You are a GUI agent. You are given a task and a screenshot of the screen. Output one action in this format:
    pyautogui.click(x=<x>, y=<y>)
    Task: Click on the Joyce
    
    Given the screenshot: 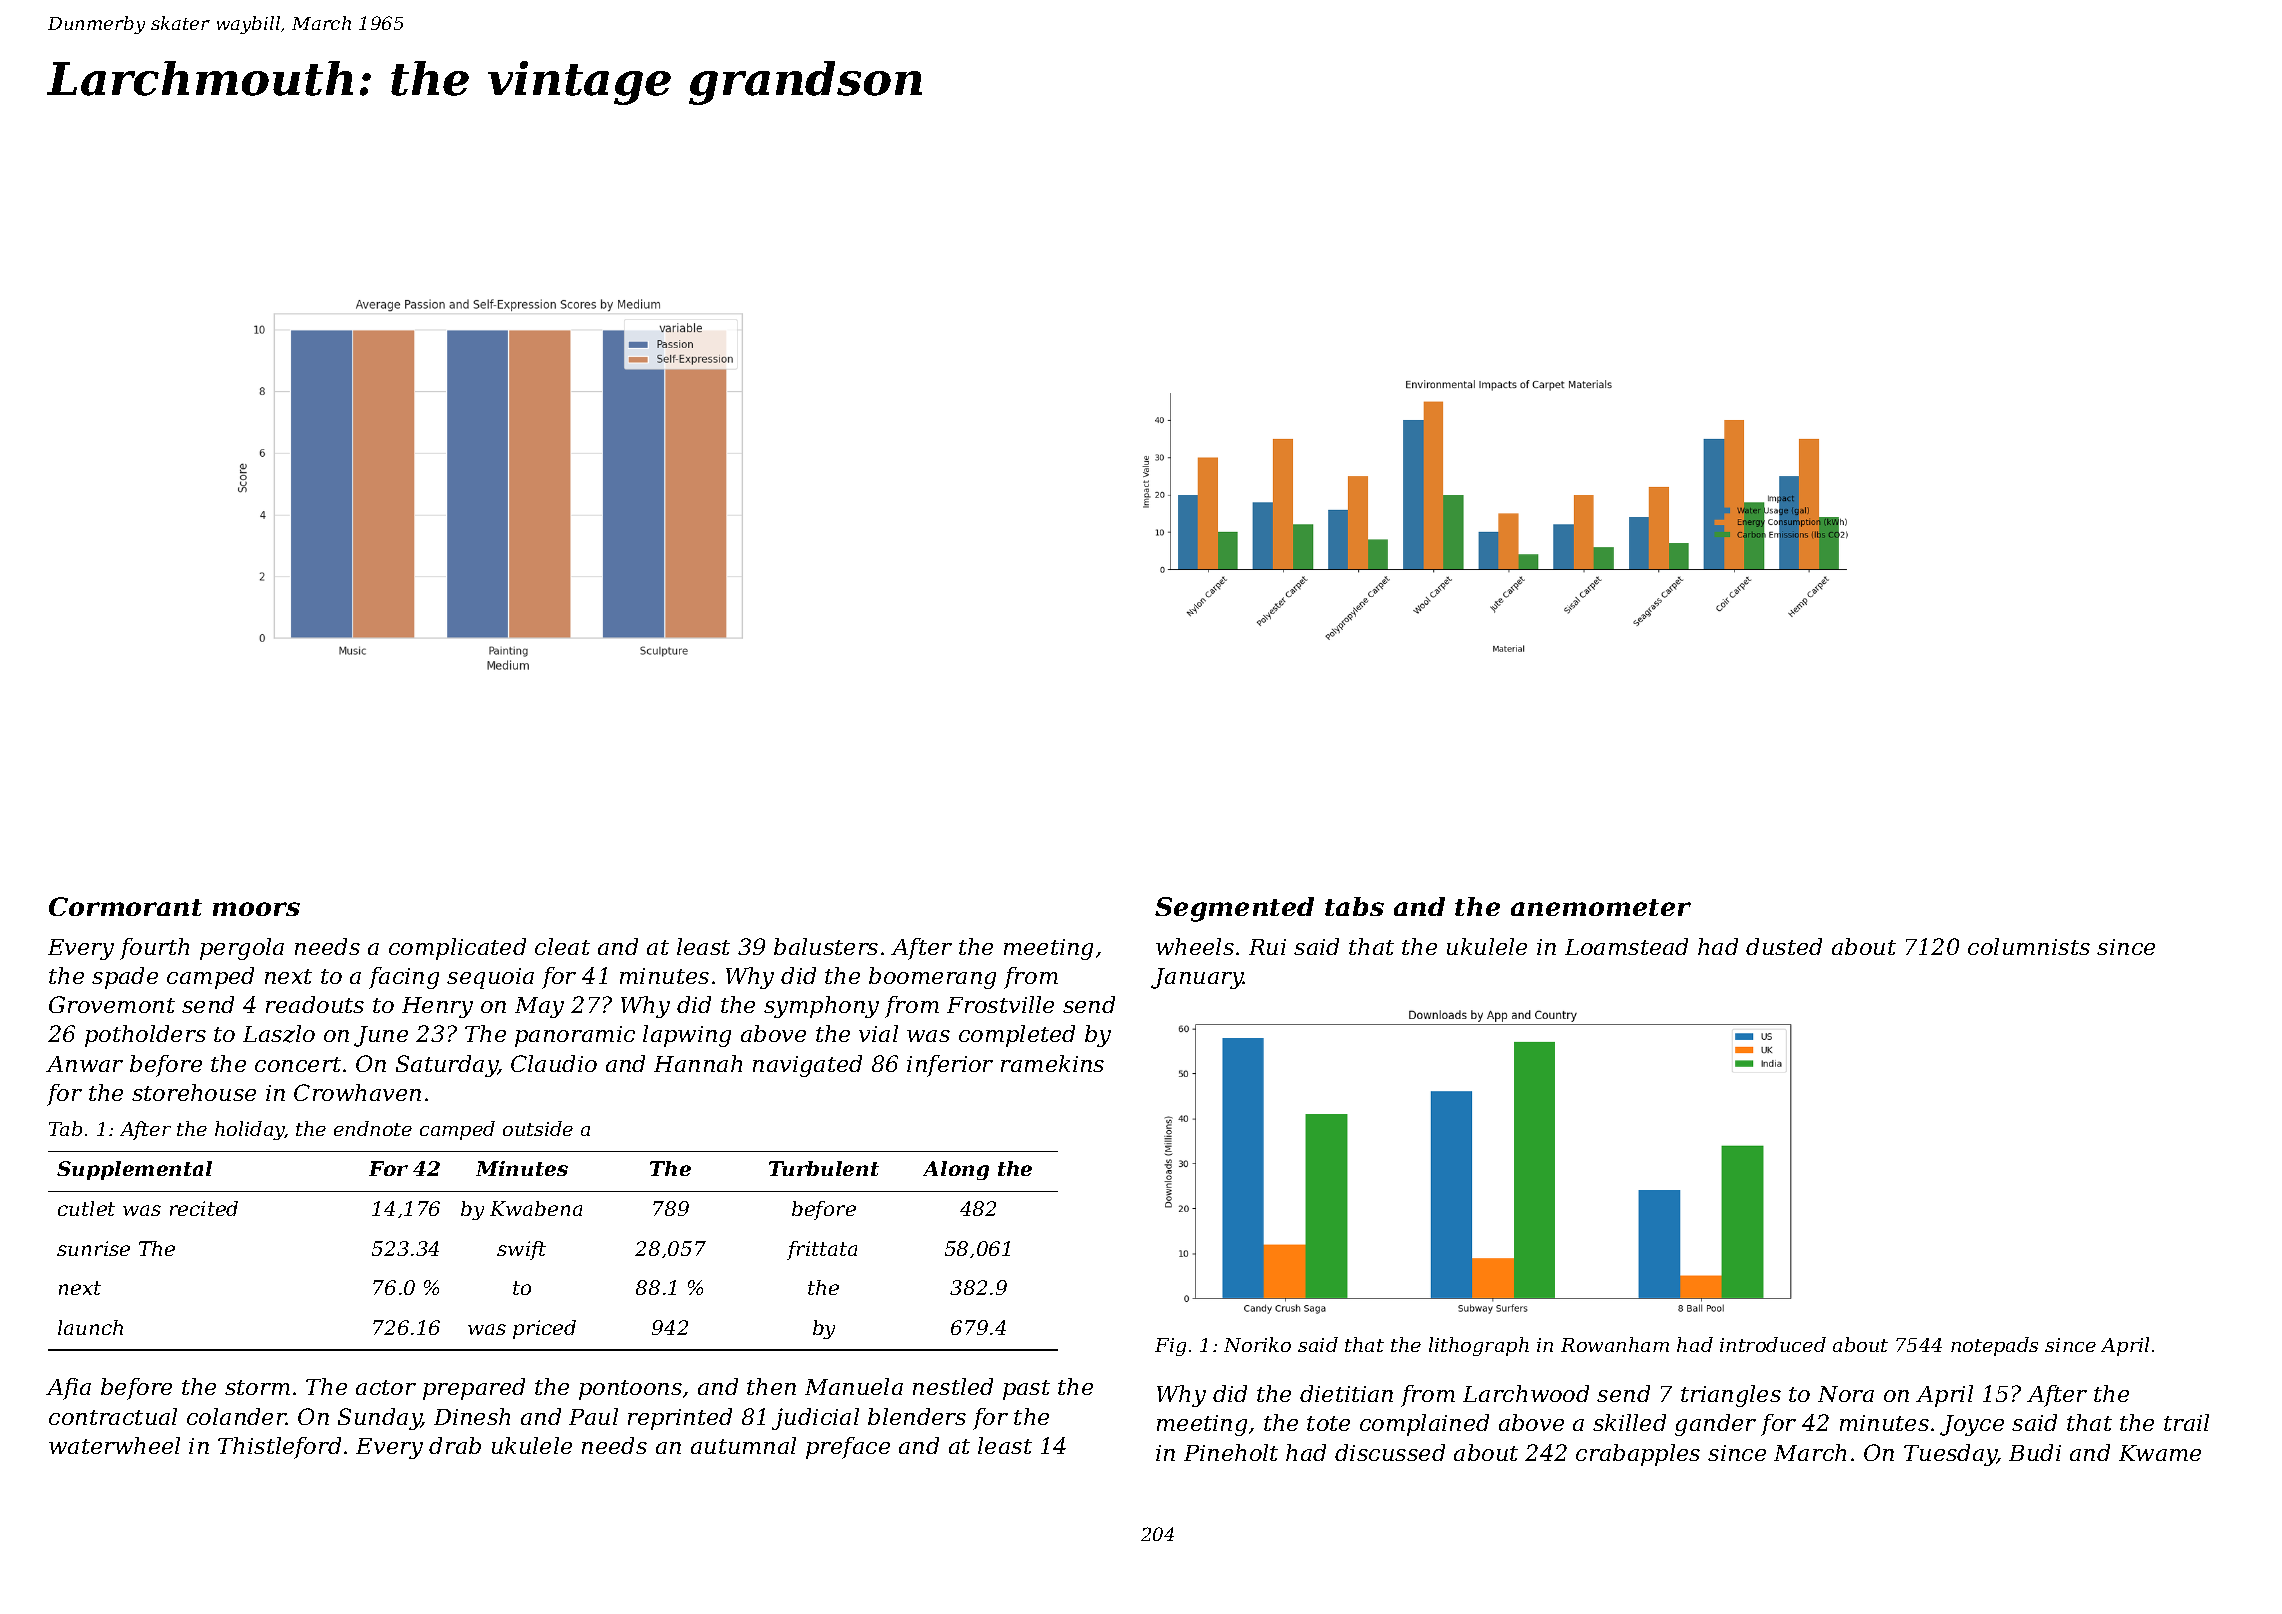 What is the action you would take?
    pyautogui.click(x=1972, y=1425)
